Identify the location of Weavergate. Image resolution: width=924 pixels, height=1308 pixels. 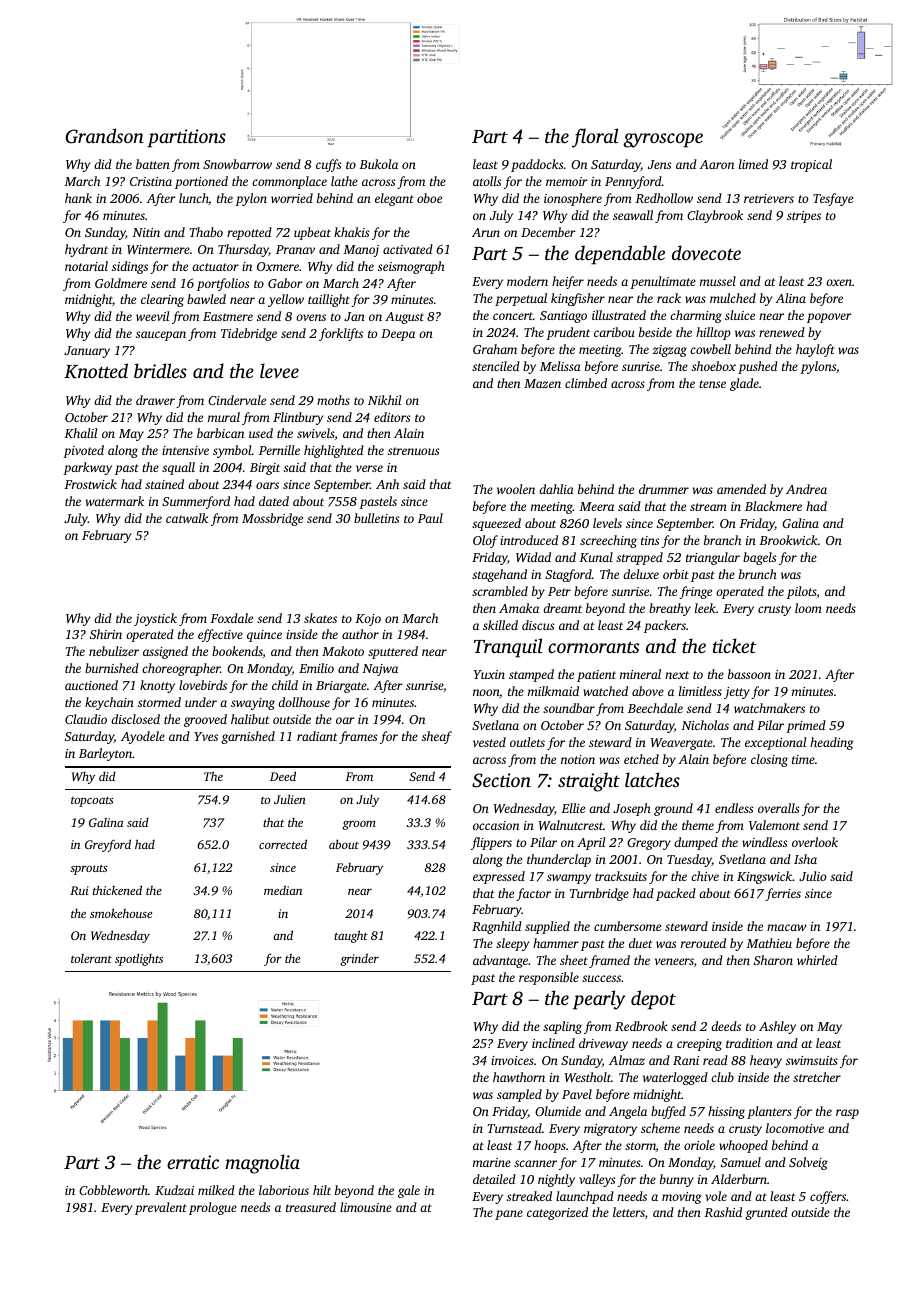
(682, 744).
